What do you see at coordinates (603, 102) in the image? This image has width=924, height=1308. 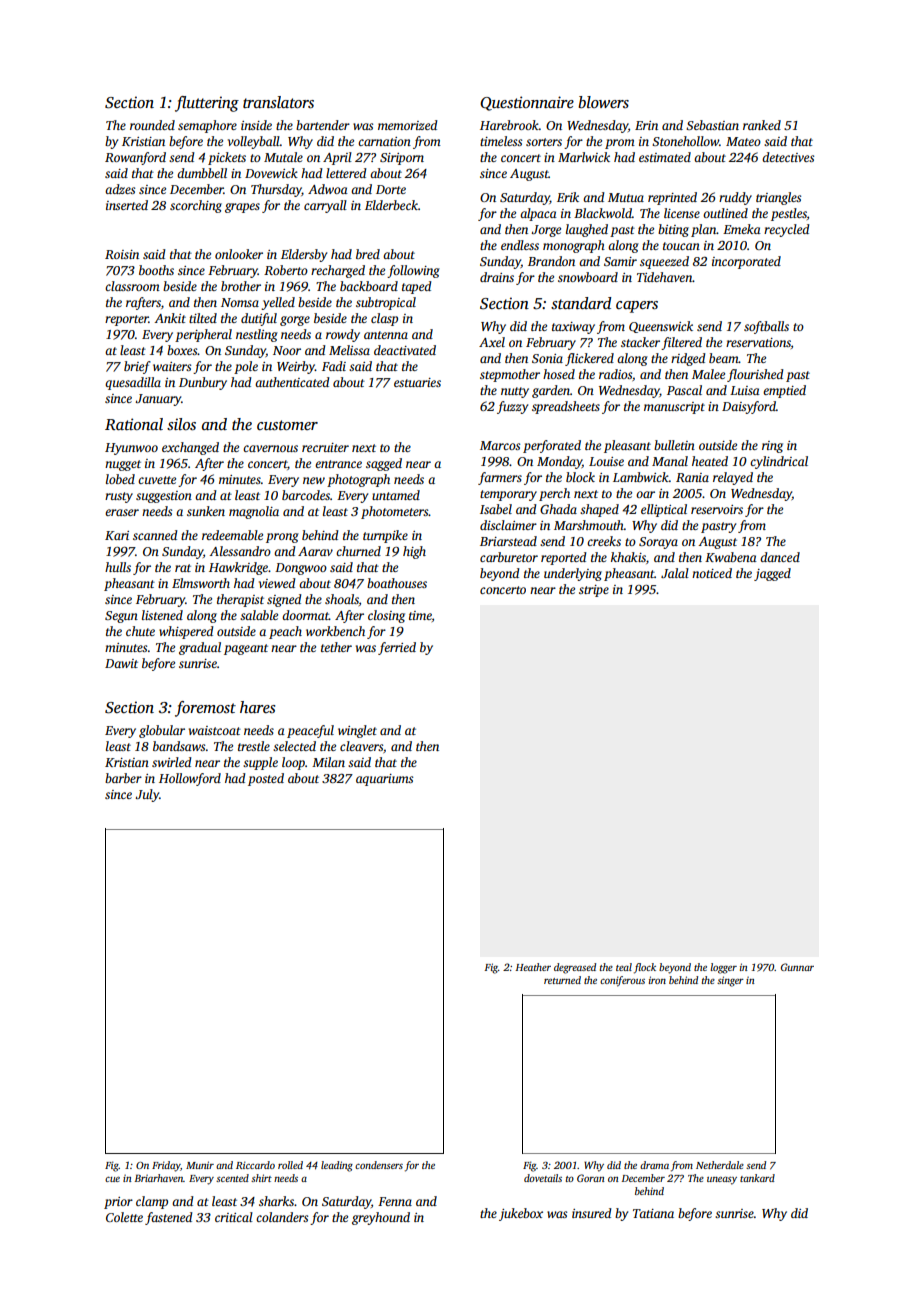 I see `blowers` at bounding box center [603, 102].
